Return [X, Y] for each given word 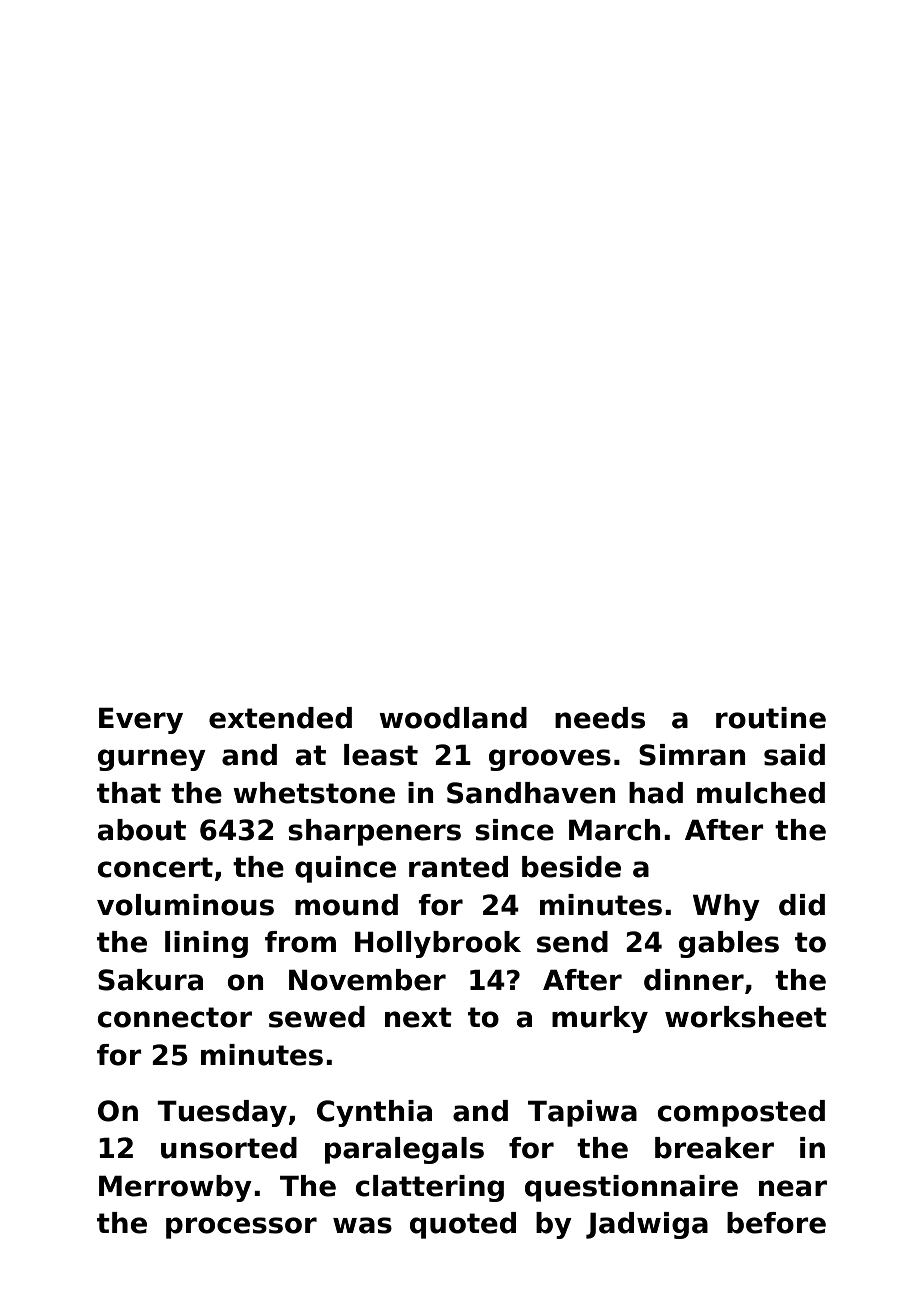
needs [600, 718]
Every [141, 720]
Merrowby [175, 1188]
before [776, 1223]
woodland [453, 718]
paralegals [404, 1150]
